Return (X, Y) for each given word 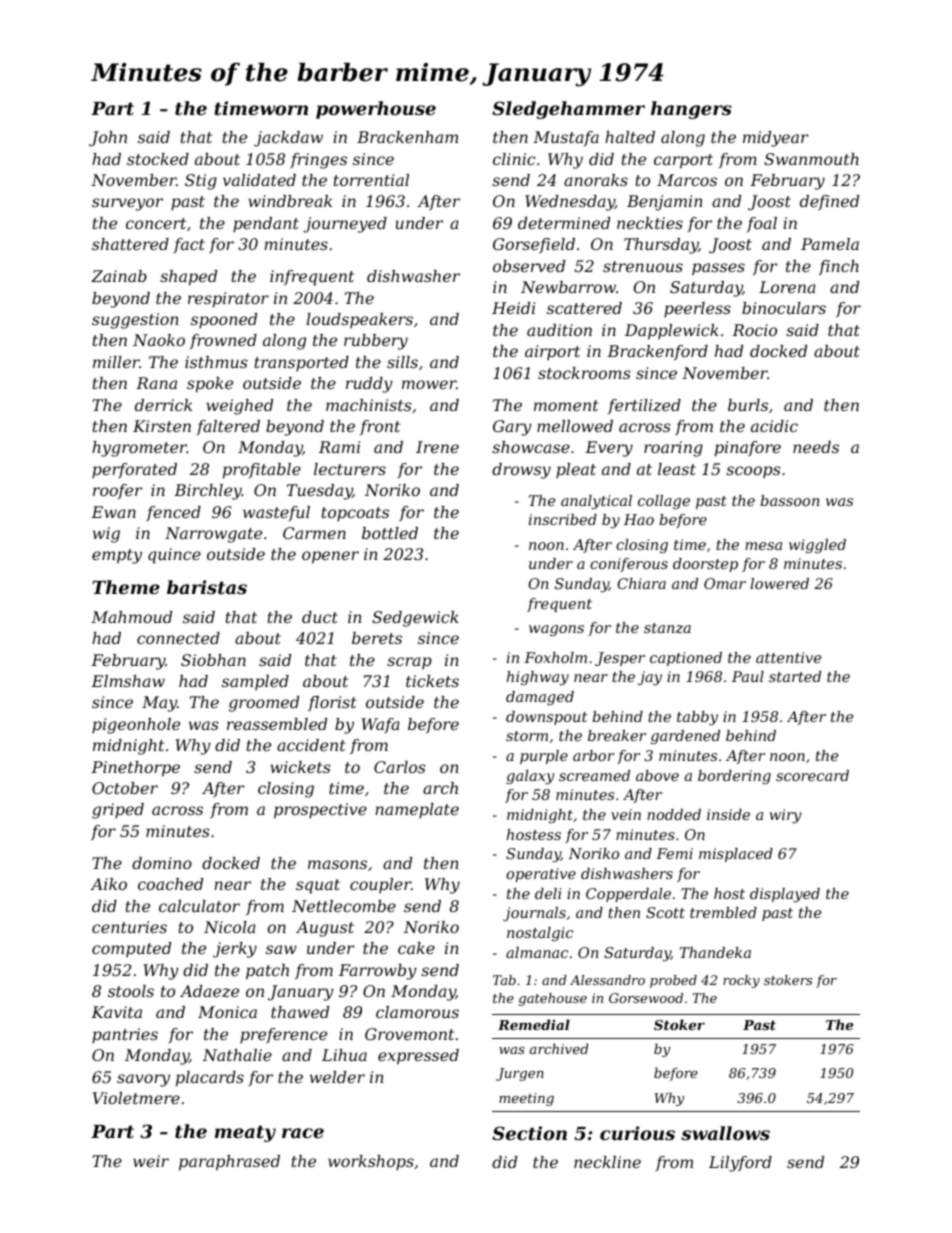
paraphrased (229, 1163)
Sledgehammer (568, 110)
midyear (775, 139)
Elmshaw (128, 681)
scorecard (812, 775)
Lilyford (740, 1164)
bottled (390, 533)
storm (527, 736)
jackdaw (288, 139)
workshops (371, 1163)
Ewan (113, 512)
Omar (725, 583)
